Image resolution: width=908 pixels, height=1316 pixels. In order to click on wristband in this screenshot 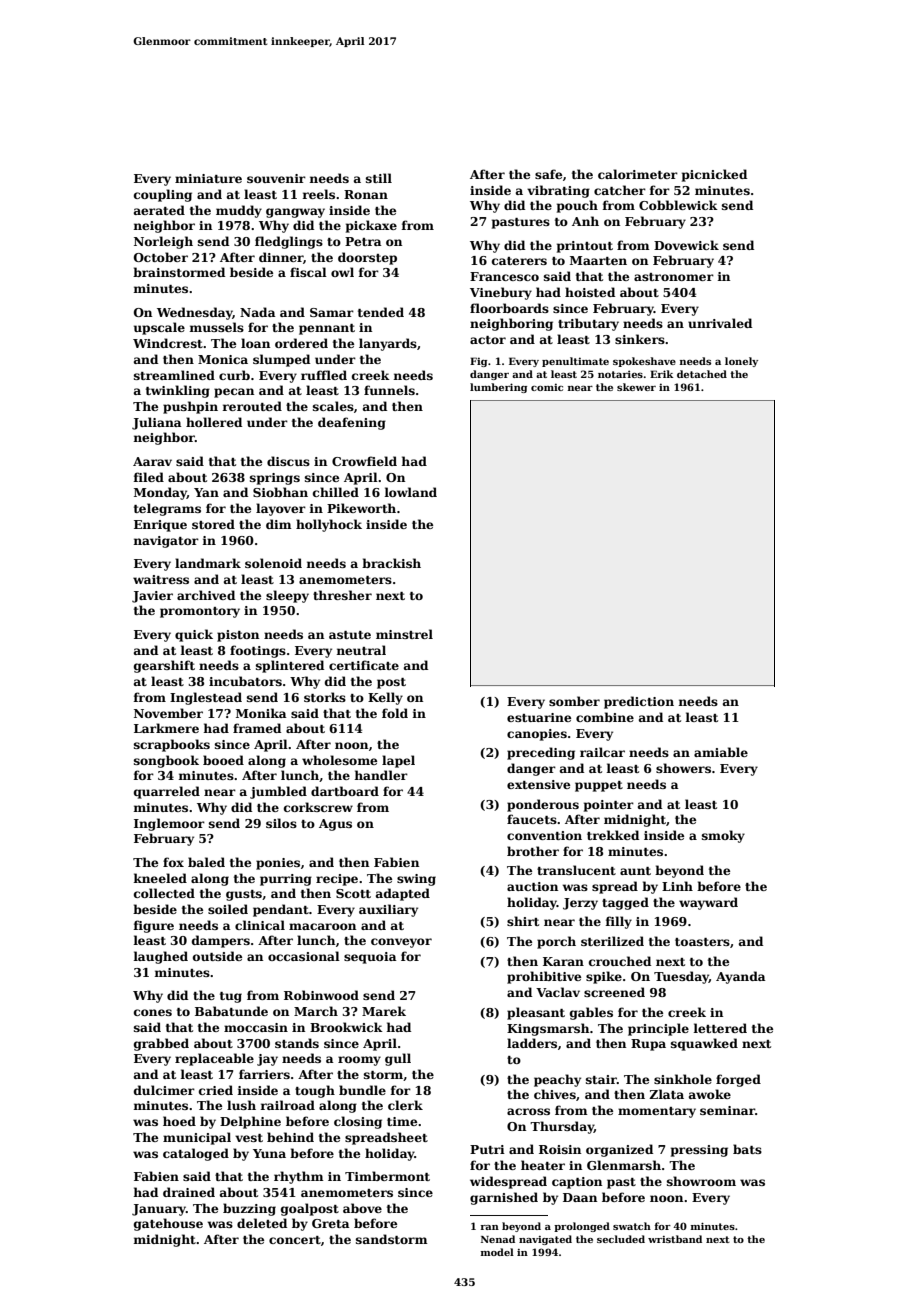, I will do `click(675, 1239)`.
